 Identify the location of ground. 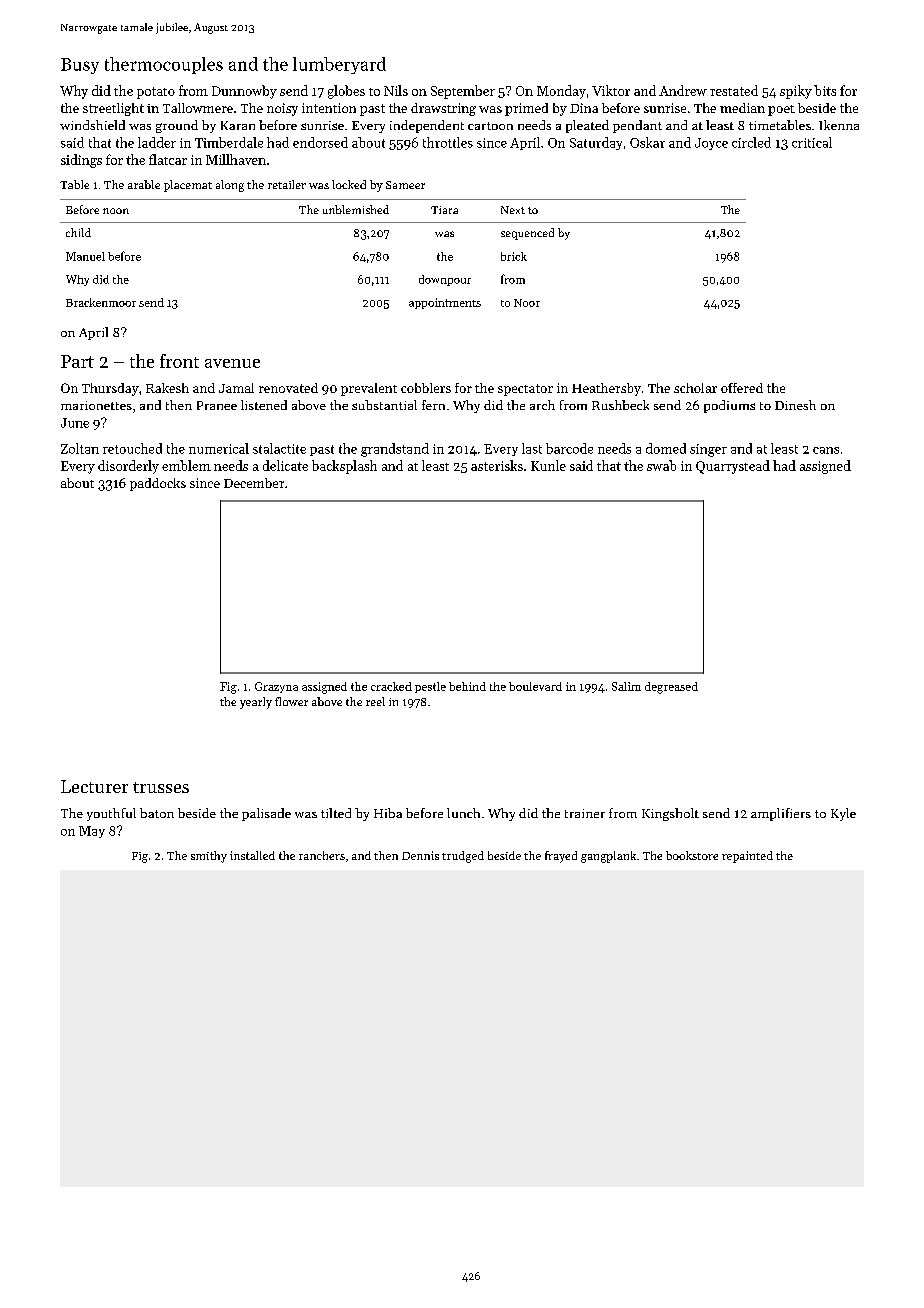
(177, 126).
